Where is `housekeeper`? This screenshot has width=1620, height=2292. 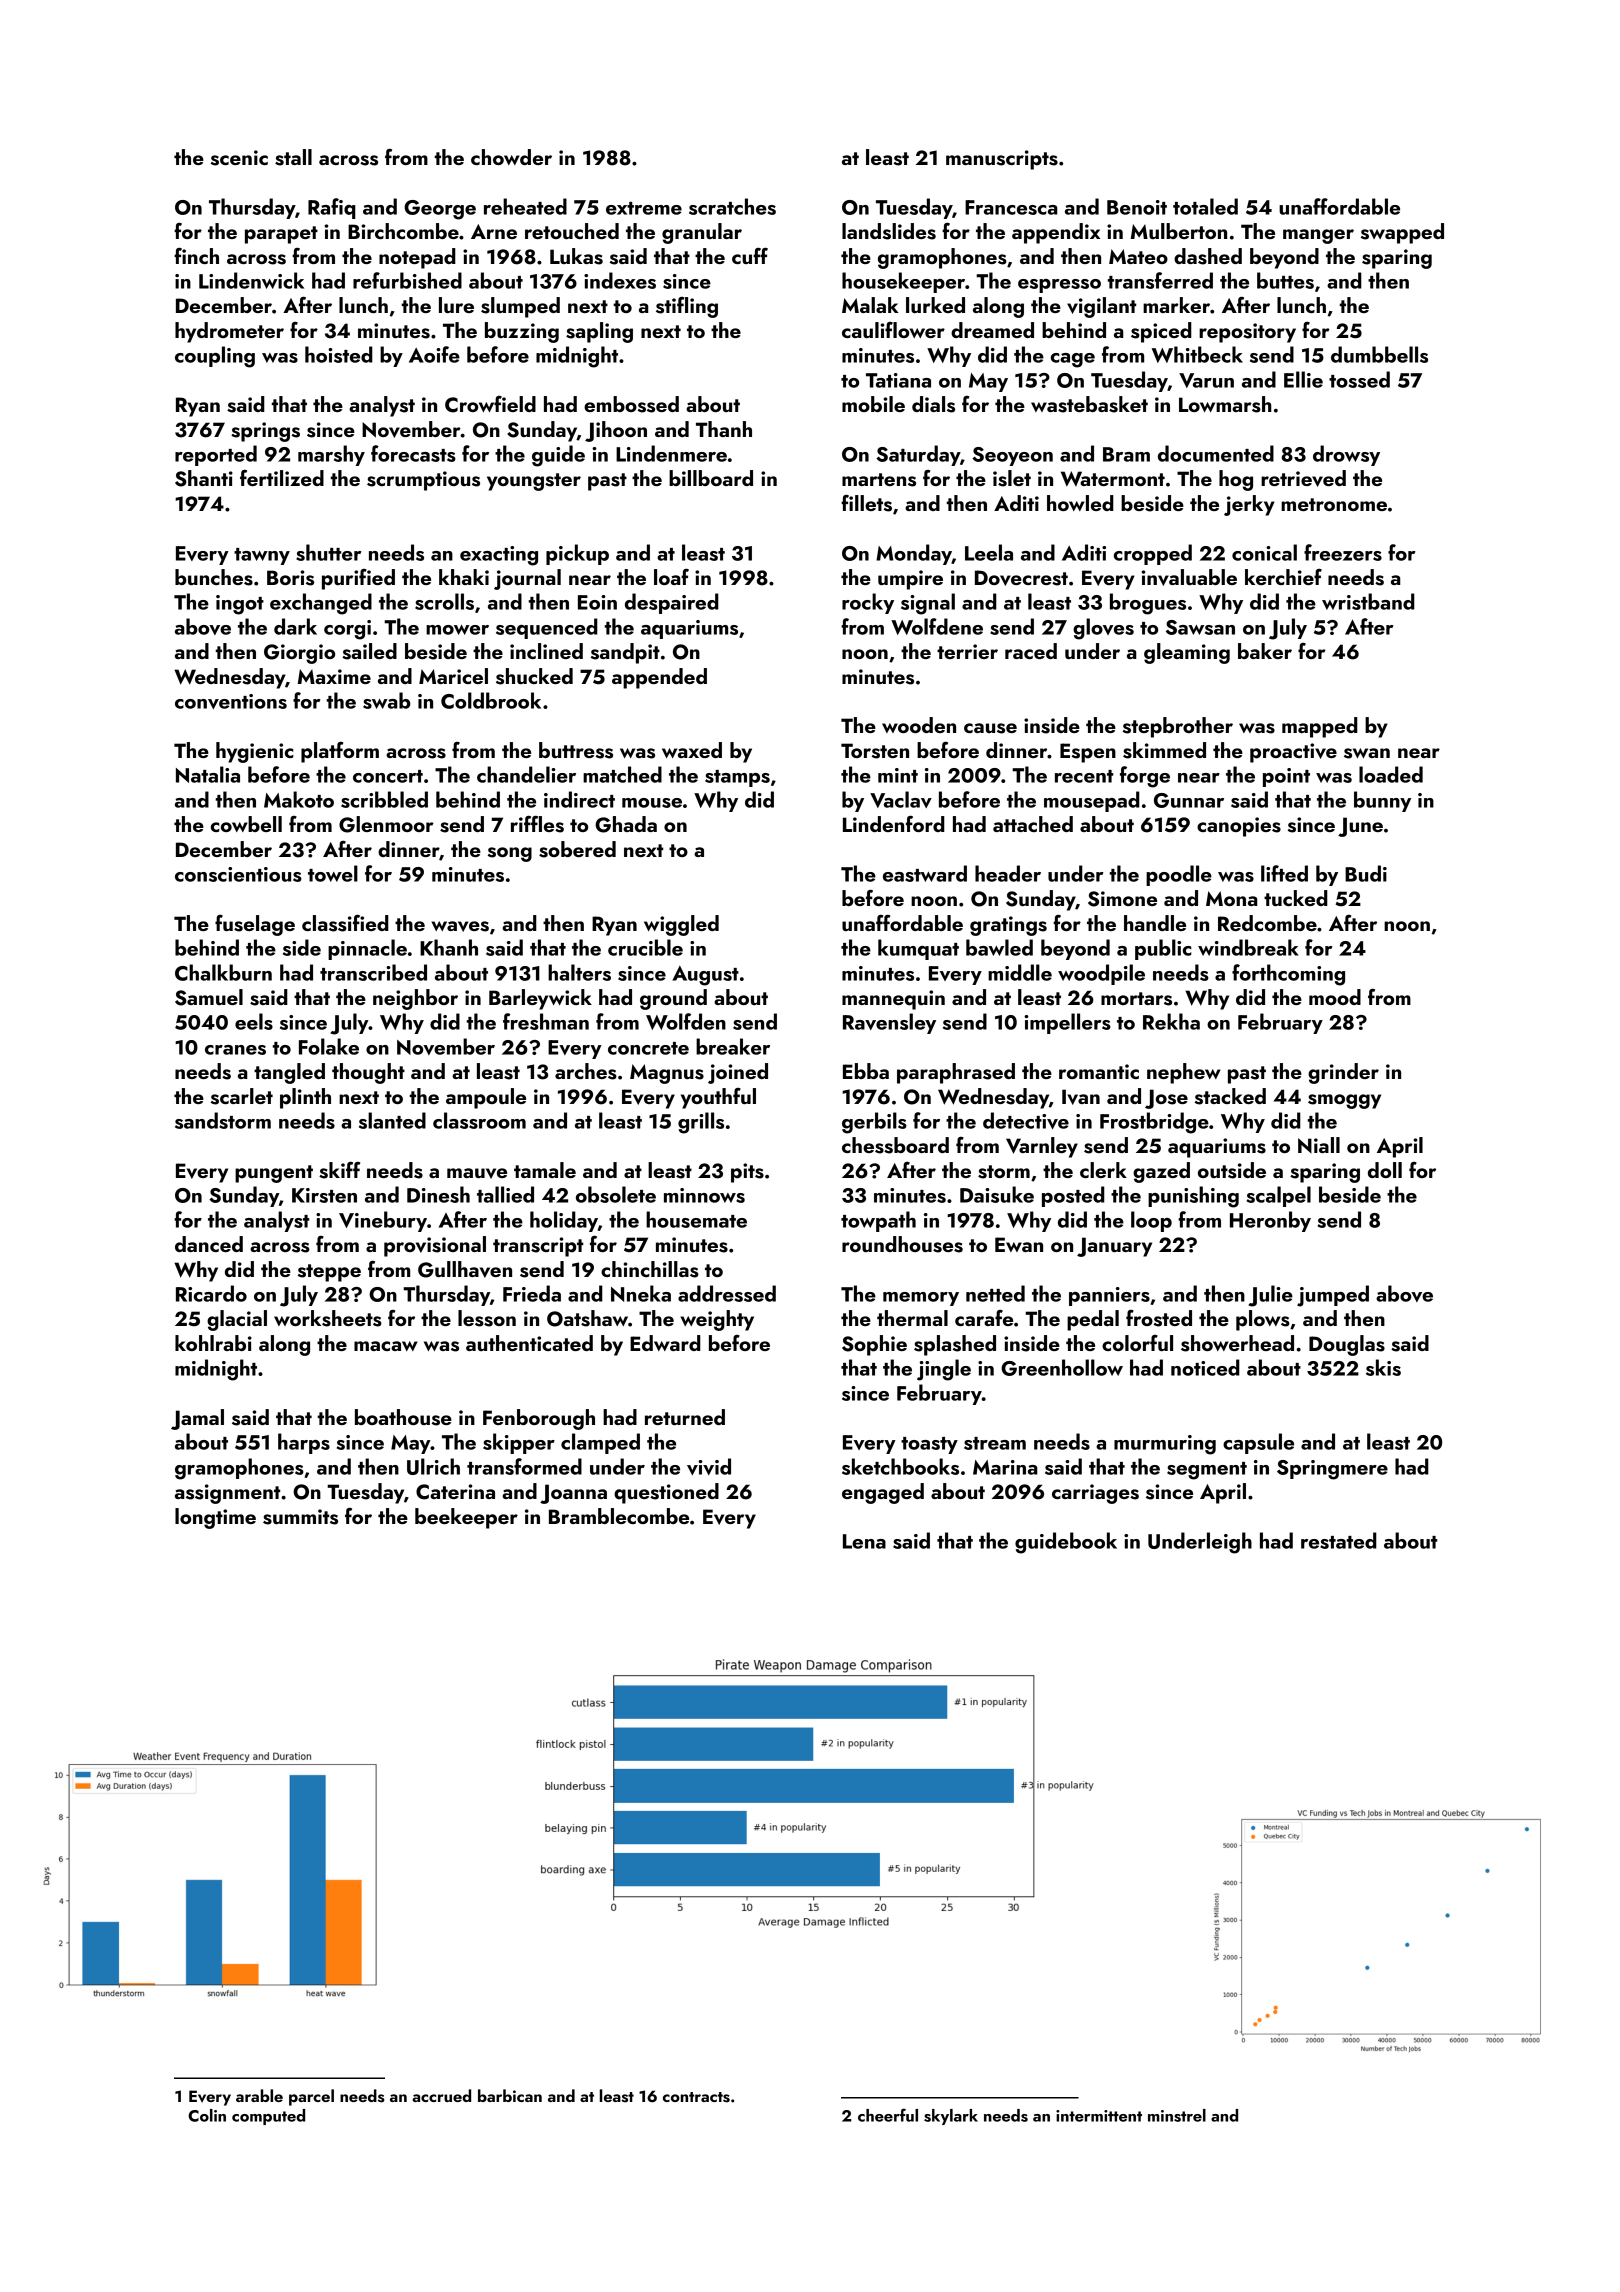
housekeeper is located at coordinates (903, 282).
